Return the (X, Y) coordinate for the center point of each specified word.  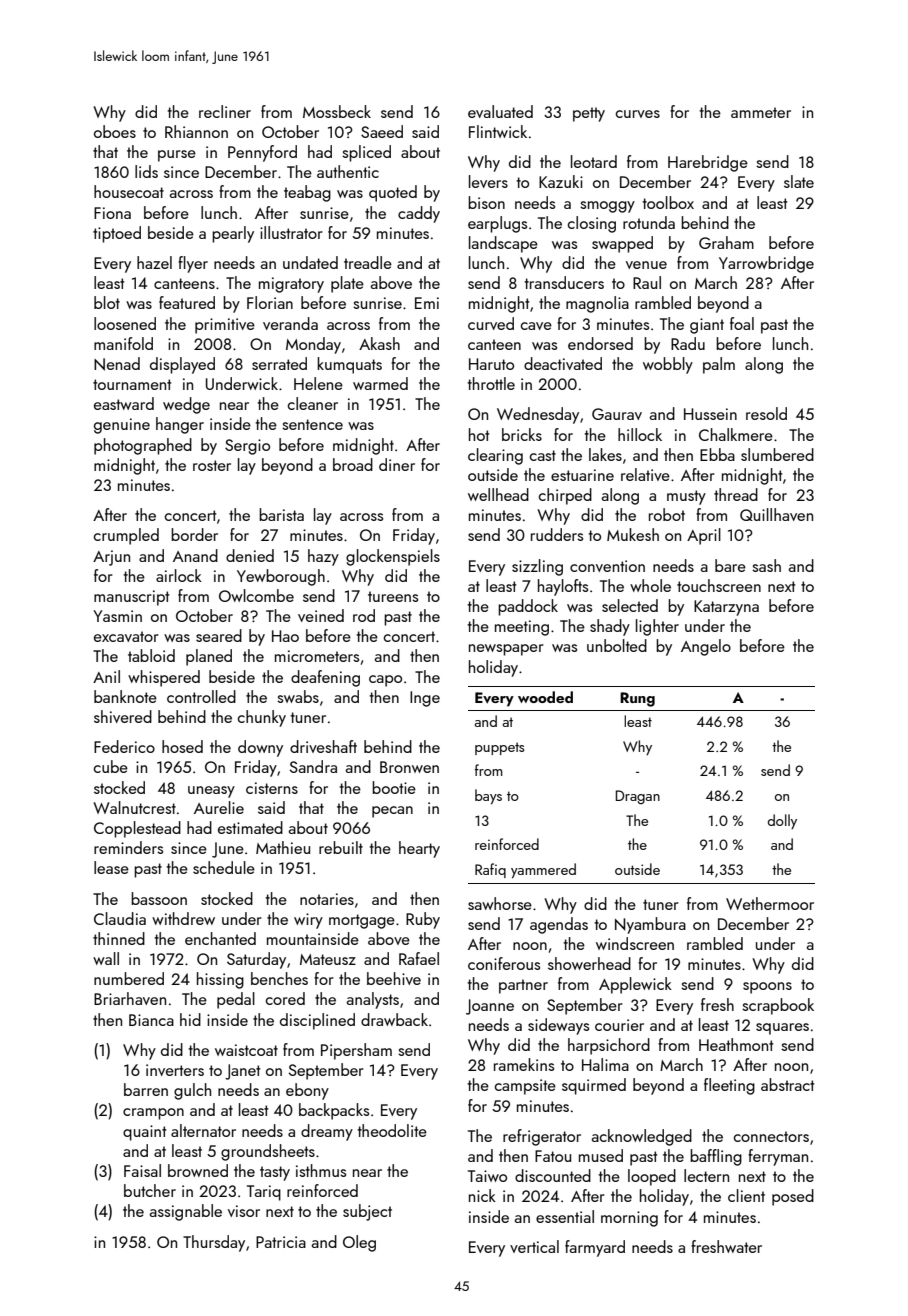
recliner (225, 111)
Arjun (111, 558)
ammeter (761, 112)
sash (766, 565)
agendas (559, 925)
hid (190, 1019)
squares (782, 1029)
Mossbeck (337, 111)
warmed (380, 383)
